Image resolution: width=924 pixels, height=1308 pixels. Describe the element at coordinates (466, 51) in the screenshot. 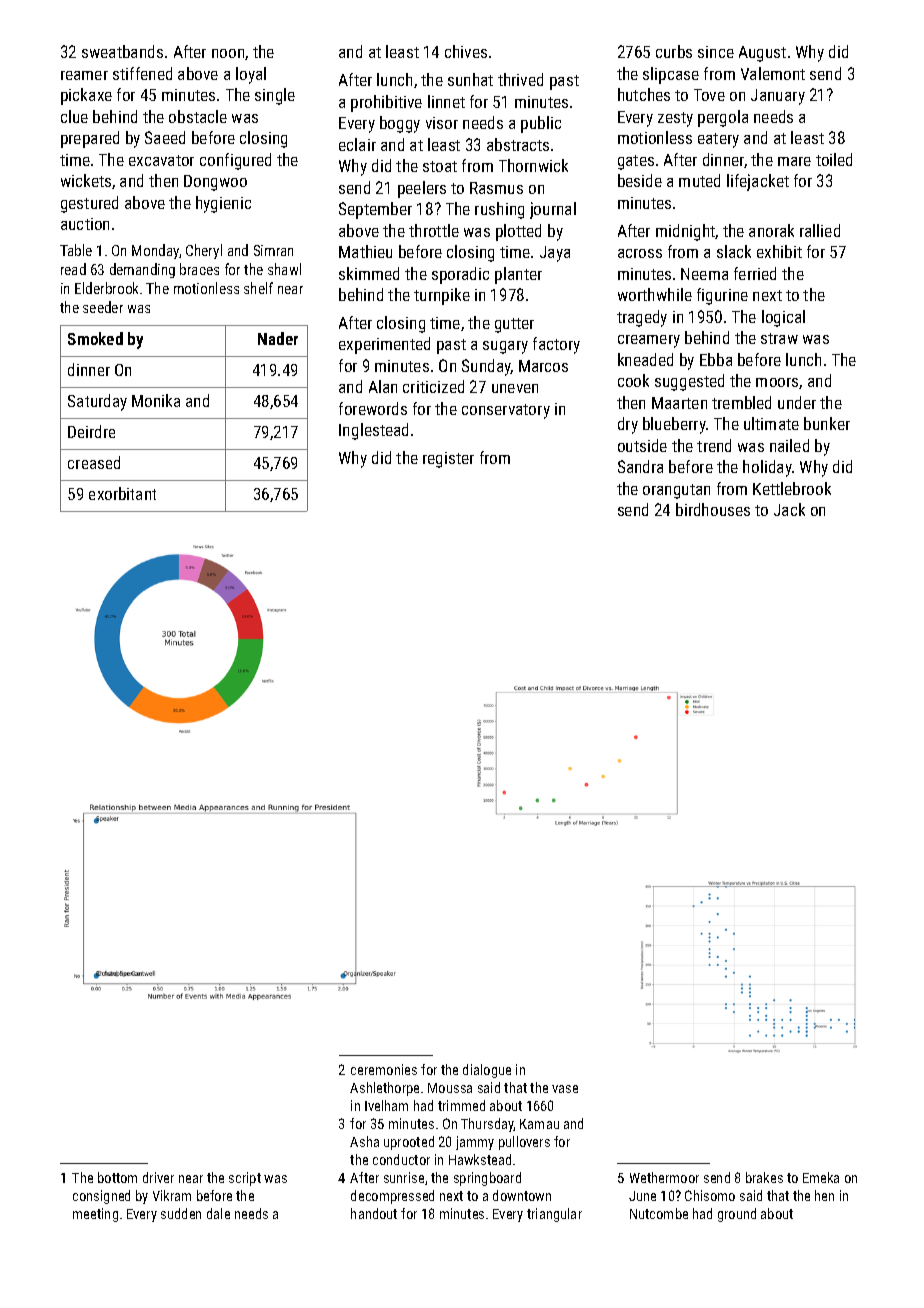

I see `chives` at that location.
